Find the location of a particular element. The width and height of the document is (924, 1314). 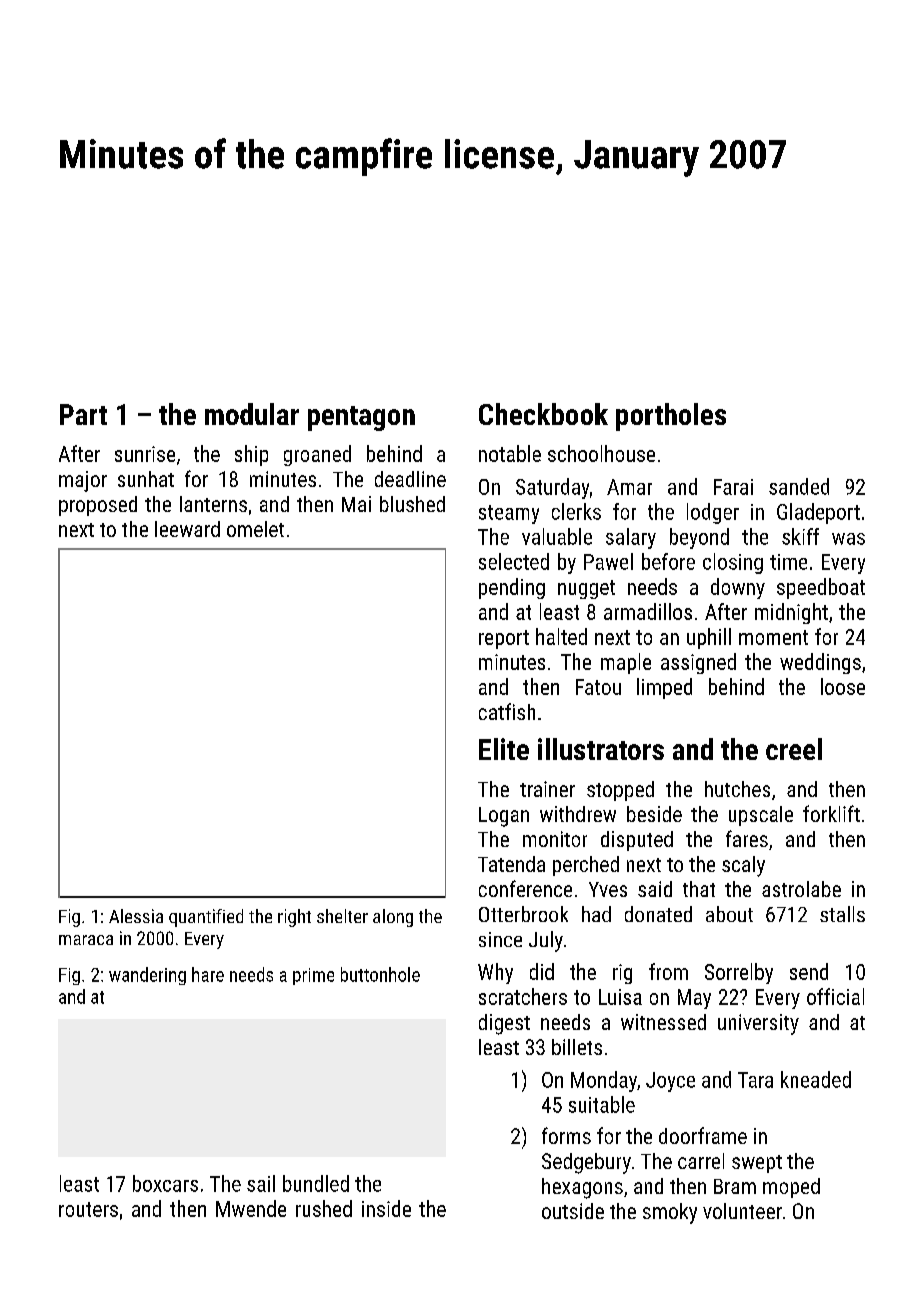

Sedgebury is located at coordinates (586, 1163).
